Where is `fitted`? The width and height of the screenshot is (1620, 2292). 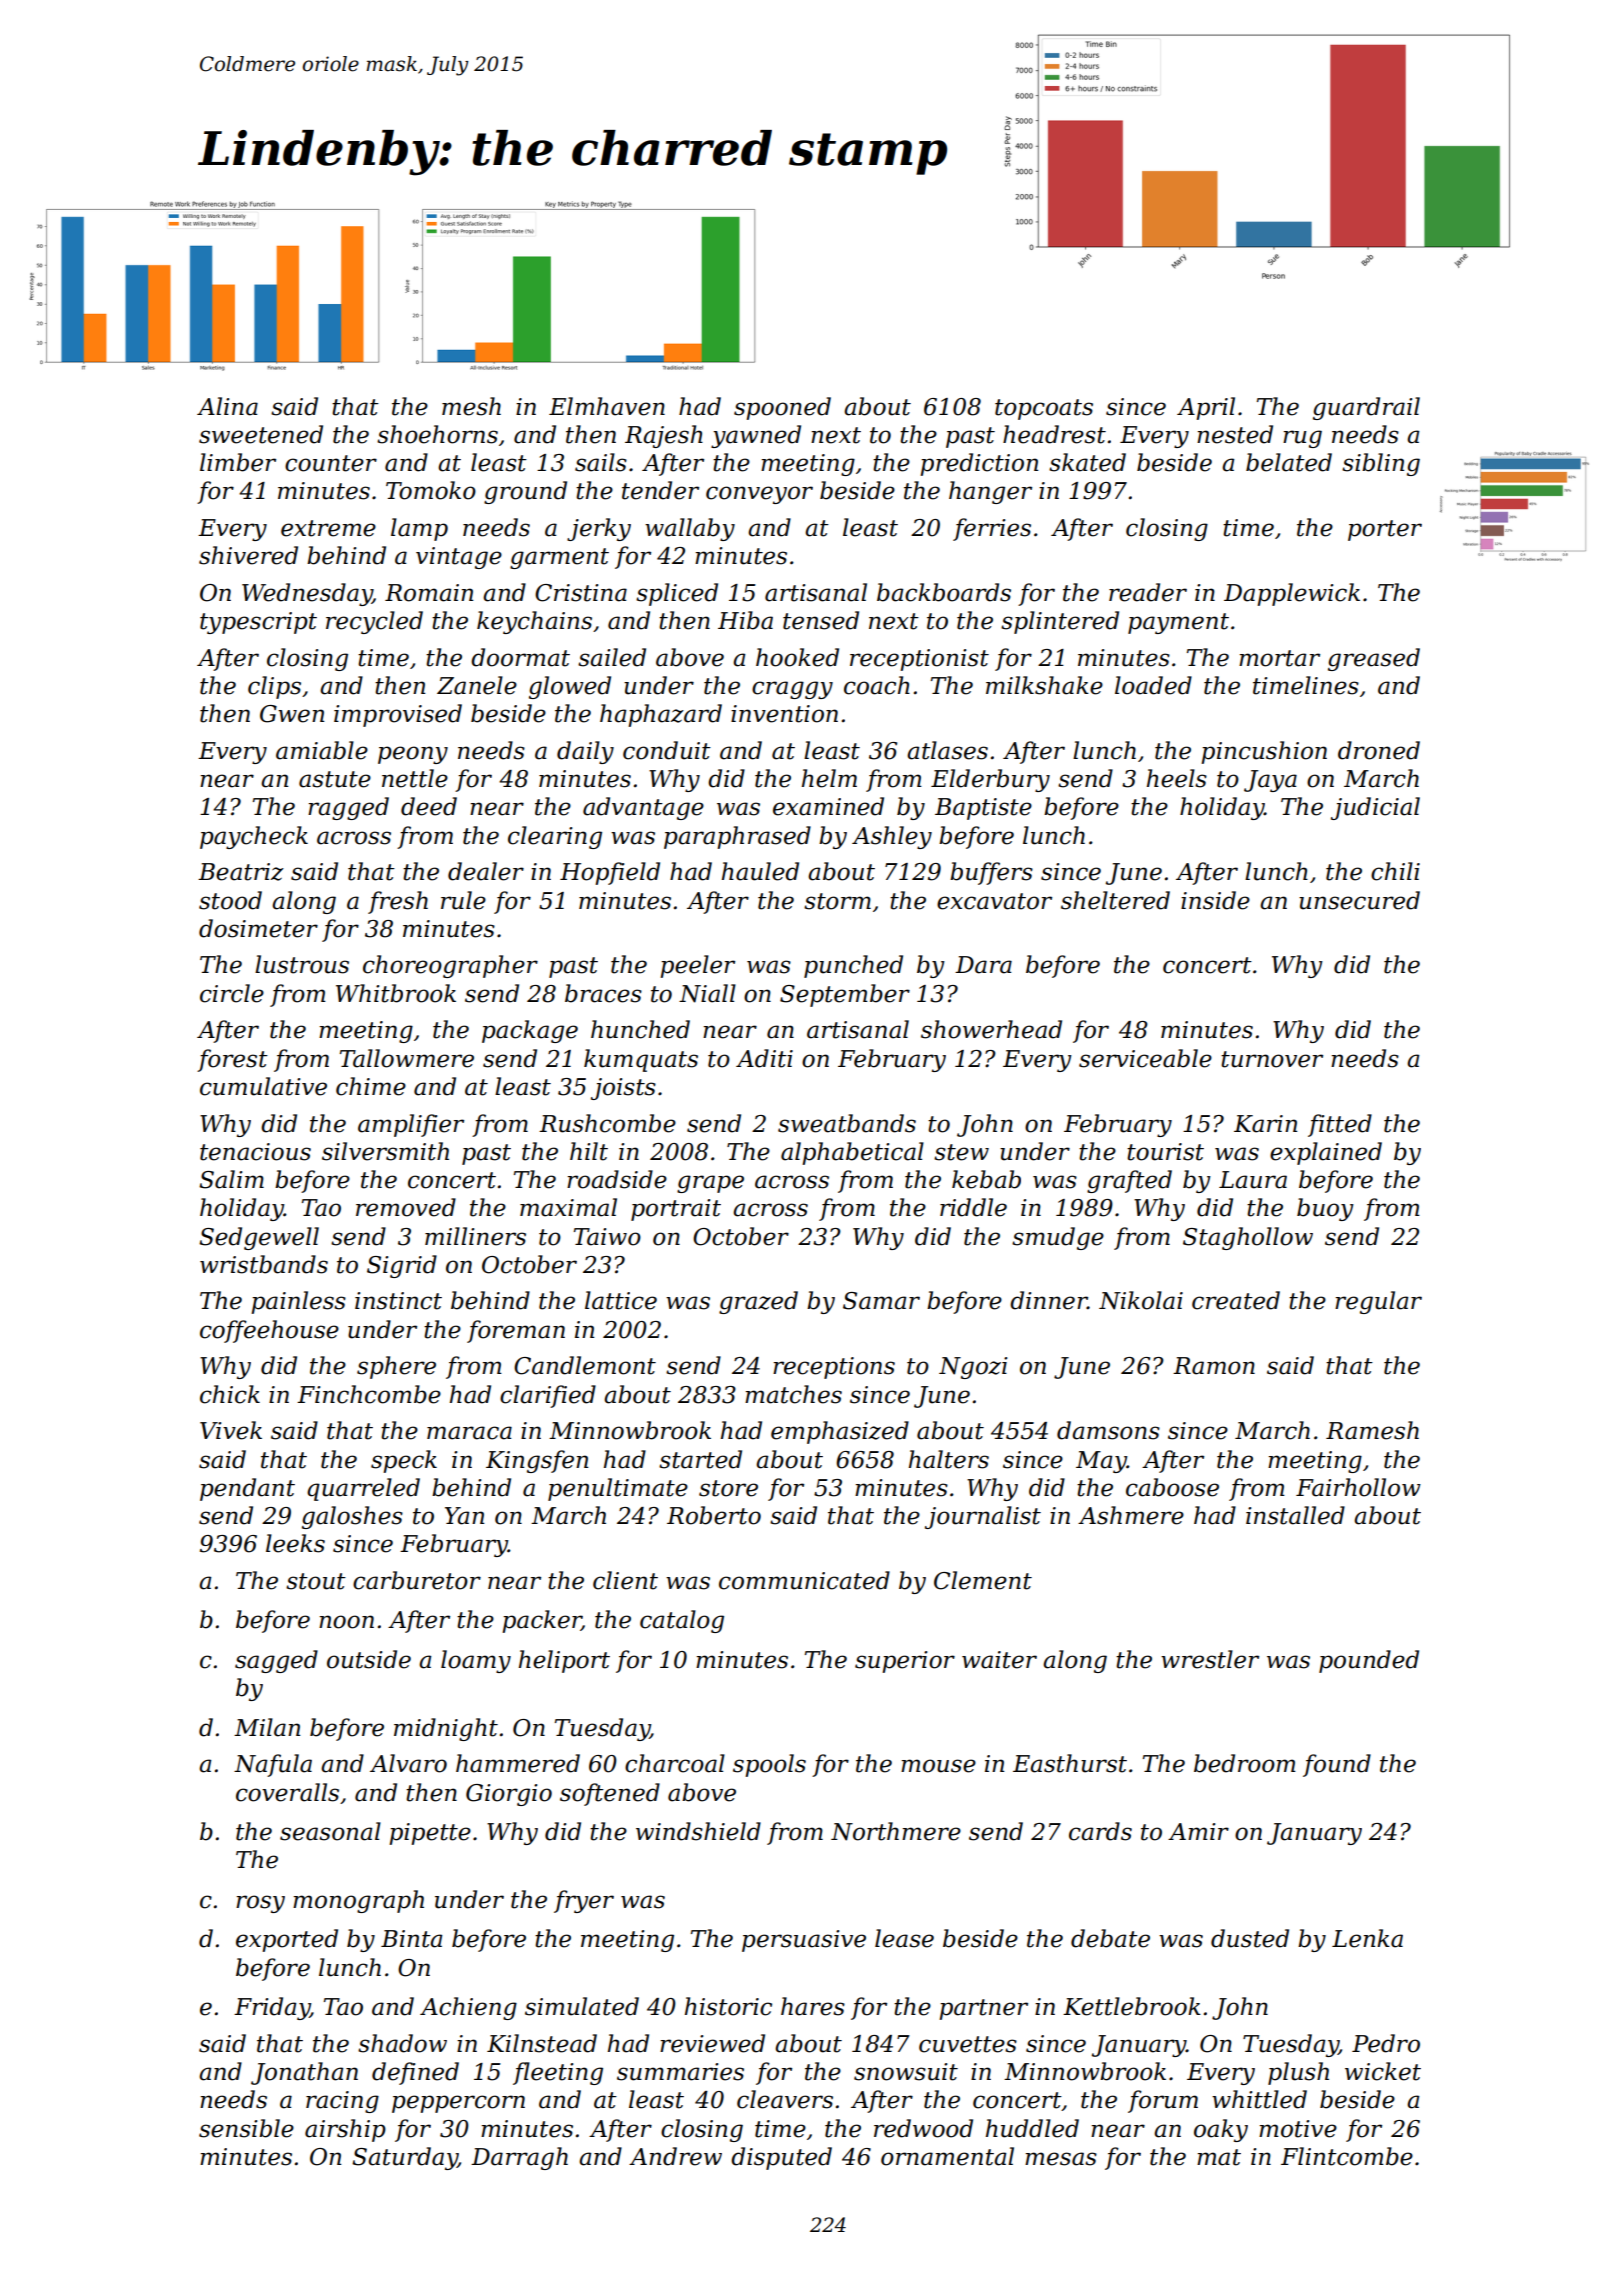
fitted is located at coordinates (1340, 1125).
